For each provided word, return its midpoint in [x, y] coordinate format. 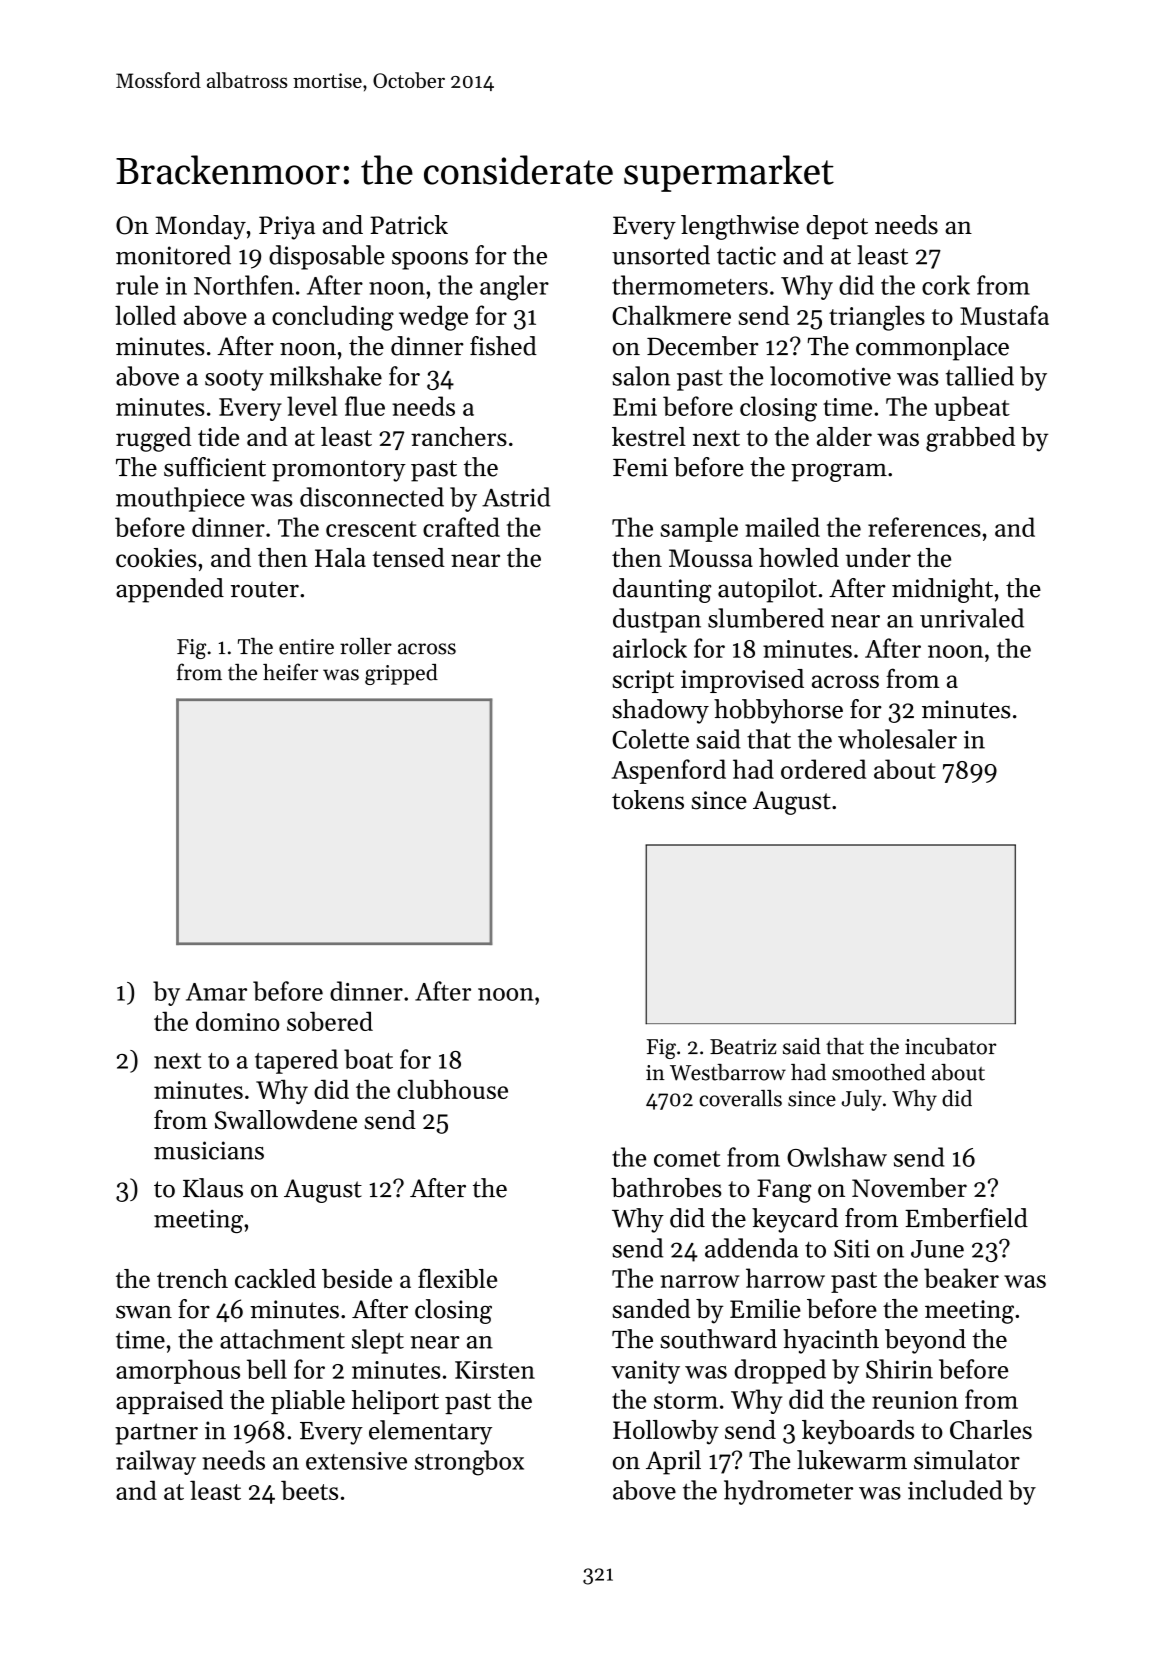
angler [514, 288]
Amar [216, 992]
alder [844, 436]
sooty [234, 380]
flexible [457, 1278]
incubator [950, 1046]
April [673, 1462]
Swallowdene [286, 1120]
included [955, 1490]
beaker [961, 1278]
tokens [648, 800]
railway [156, 1462]
